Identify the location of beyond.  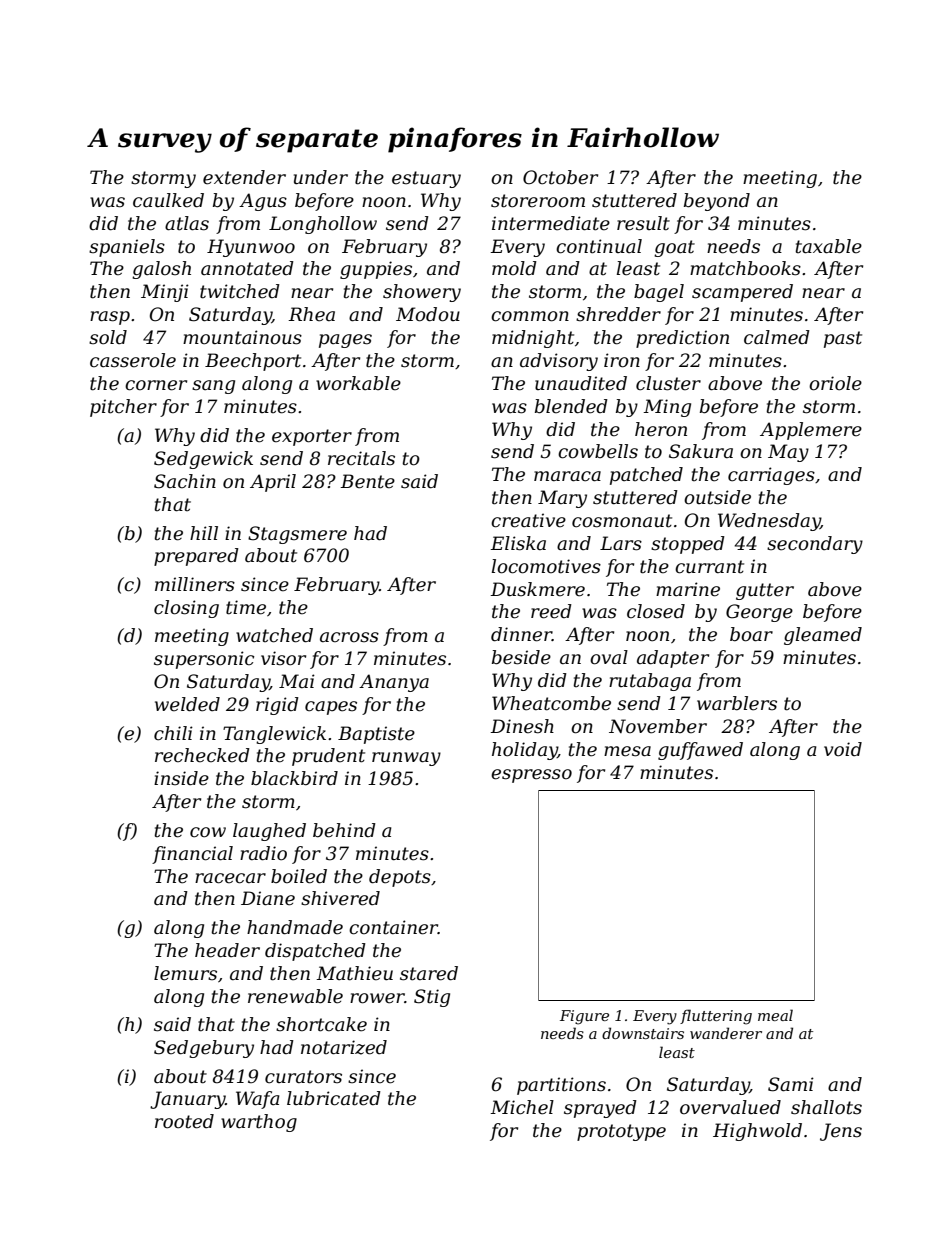
(717, 202).
